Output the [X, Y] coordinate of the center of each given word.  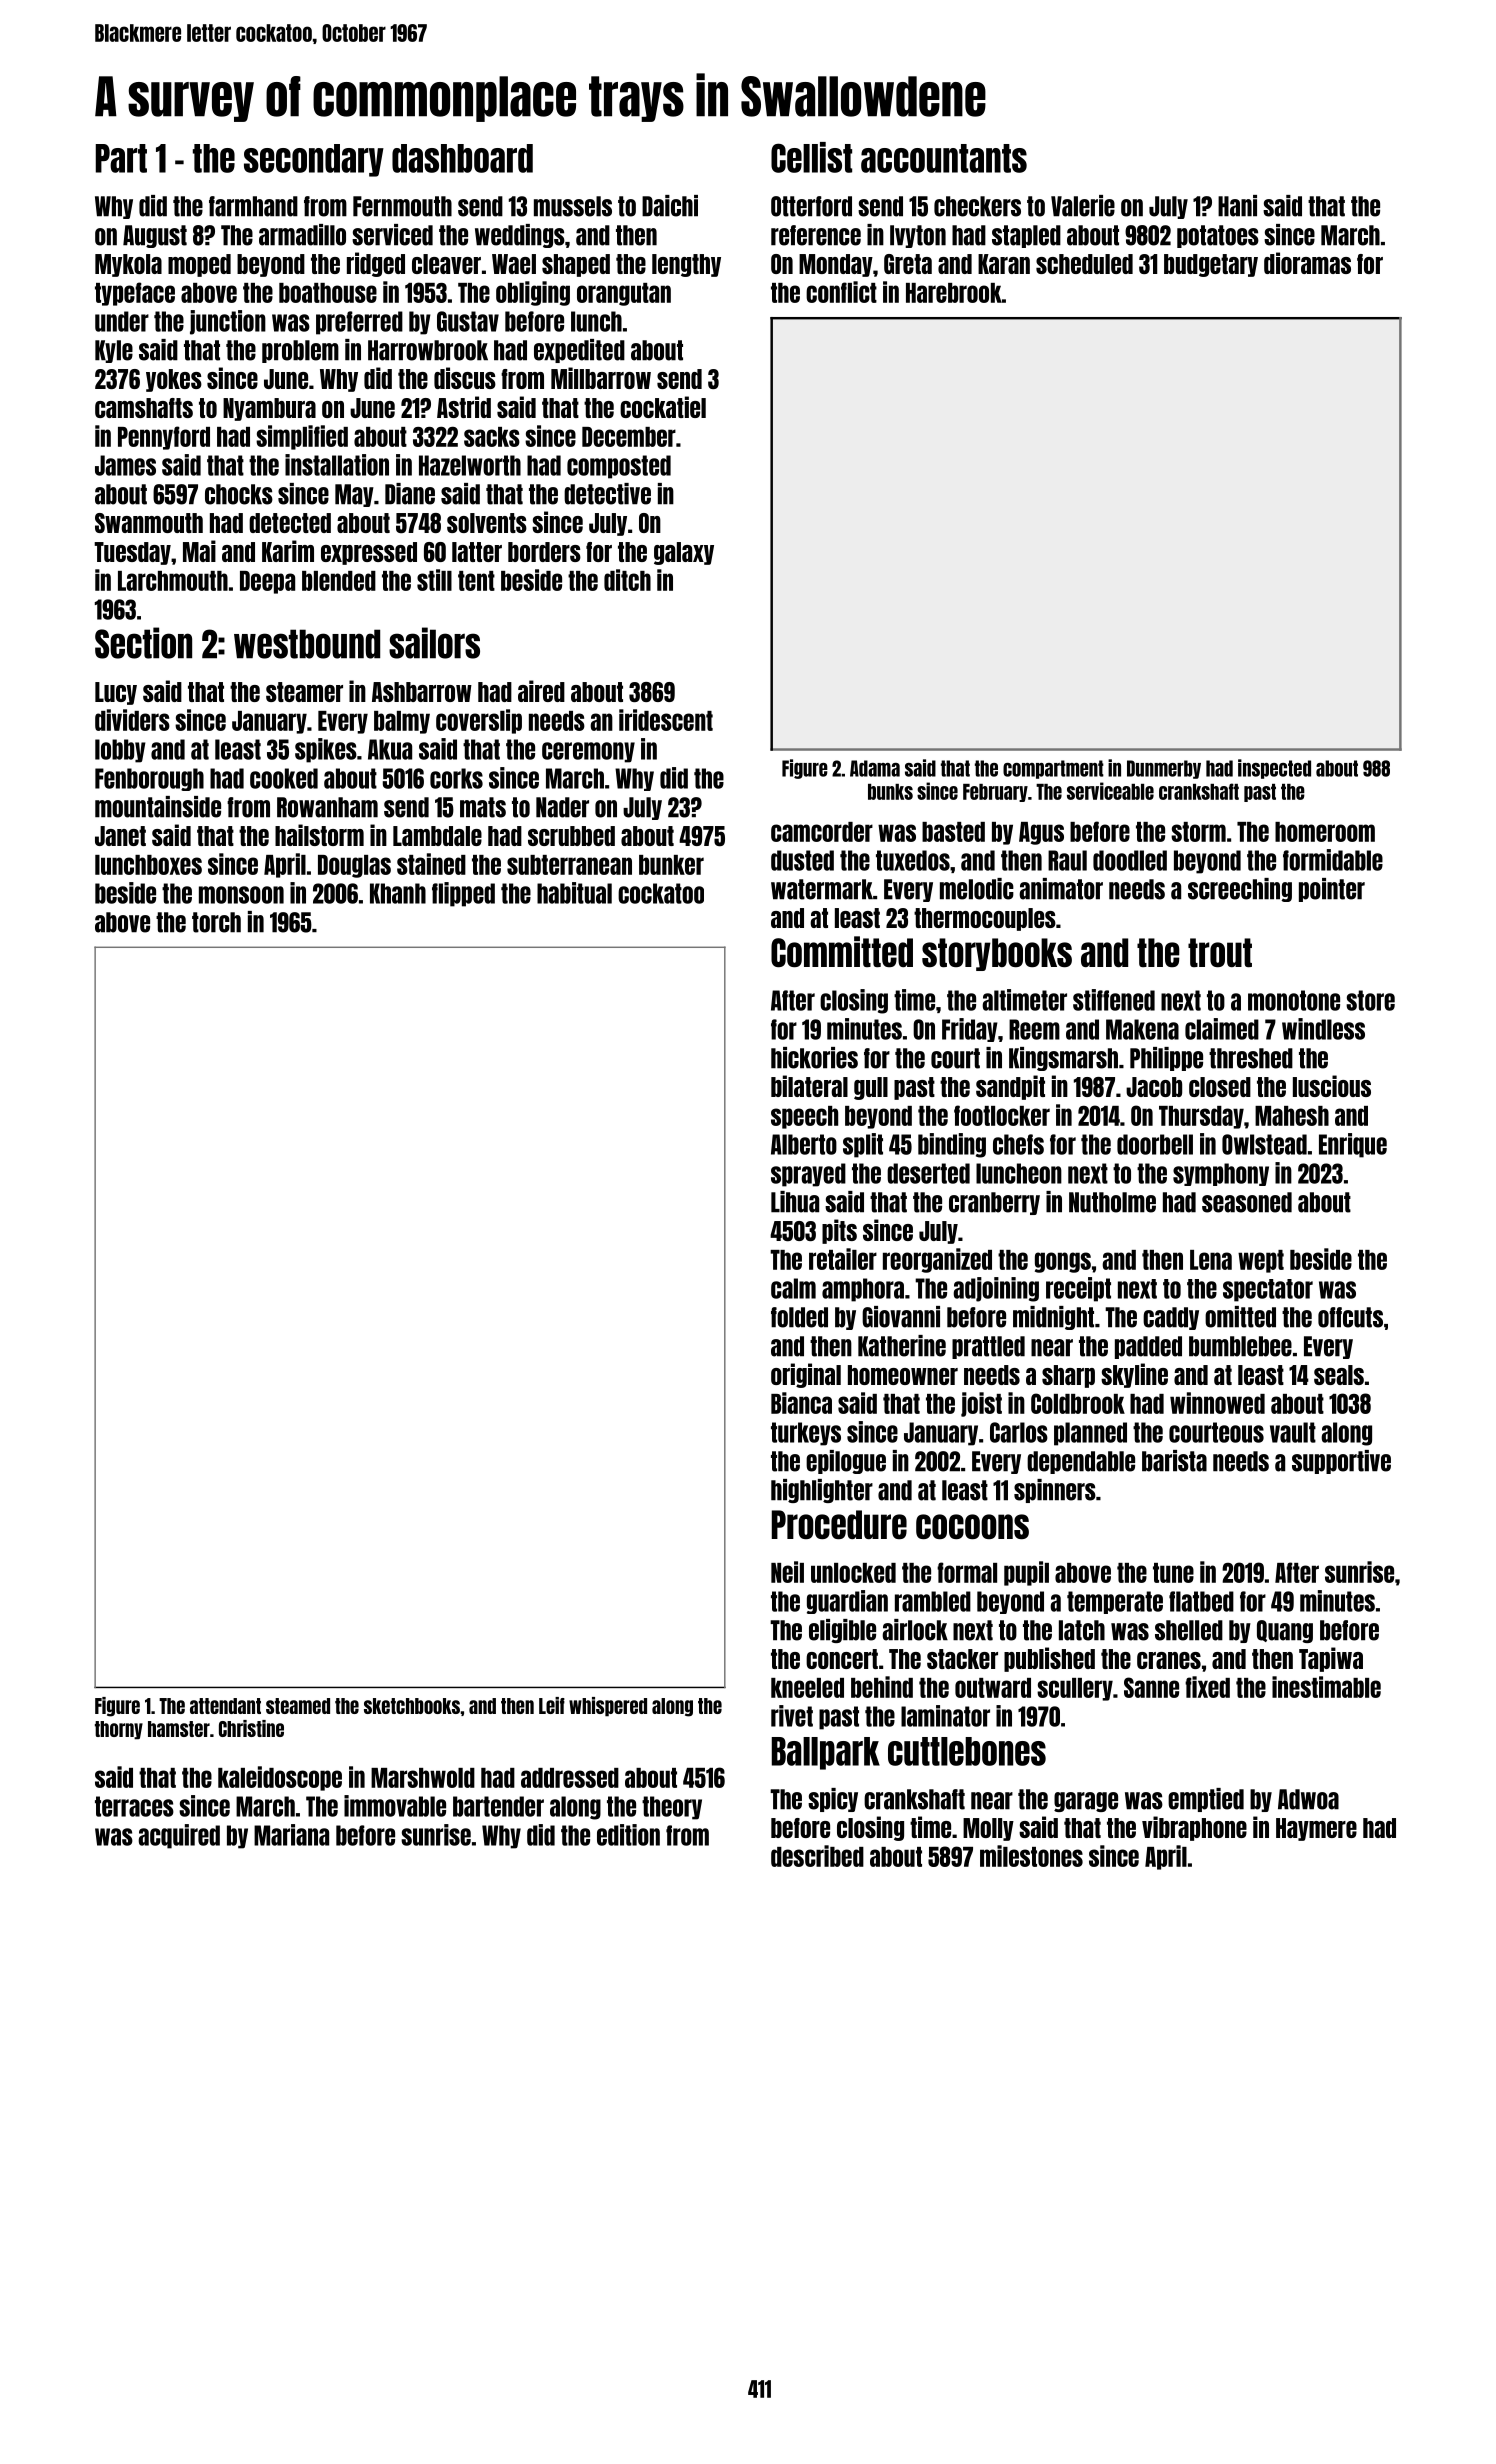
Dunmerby [1164, 769]
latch [1082, 1630]
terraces [134, 1806]
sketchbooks [412, 1706]
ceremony [588, 752]
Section [143, 643]
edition [628, 1835]
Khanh [398, 893]
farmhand [253, 206]
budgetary [1211, 265]
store [1370, 1000]
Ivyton [918, 236]
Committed [842, 952]
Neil [787, 1572]
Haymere [1316, 1829]
